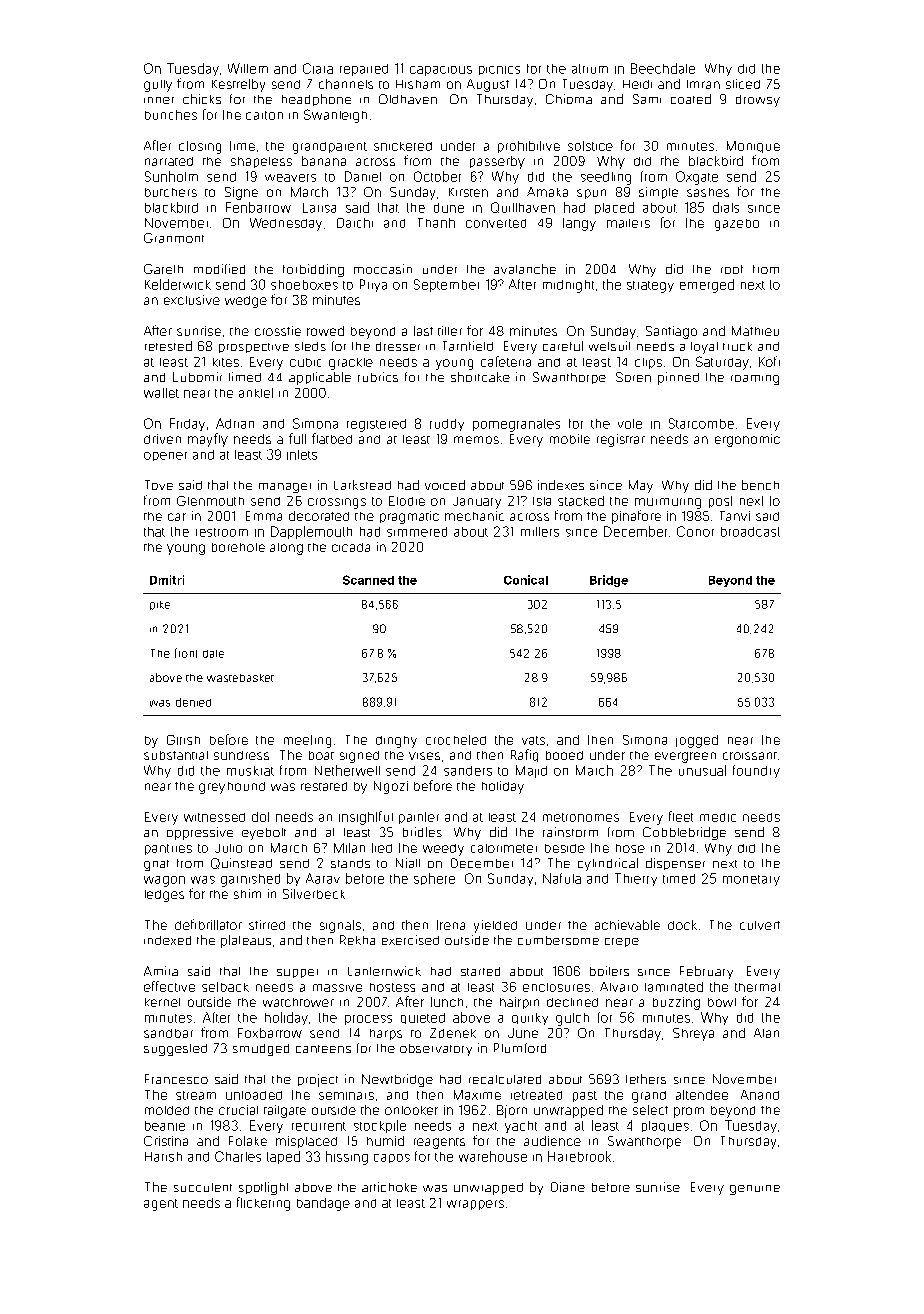 The height and width of the image is (1314, 924). Describe the element at coordinates (158, 86) in the image. I see `gully` at that location.
